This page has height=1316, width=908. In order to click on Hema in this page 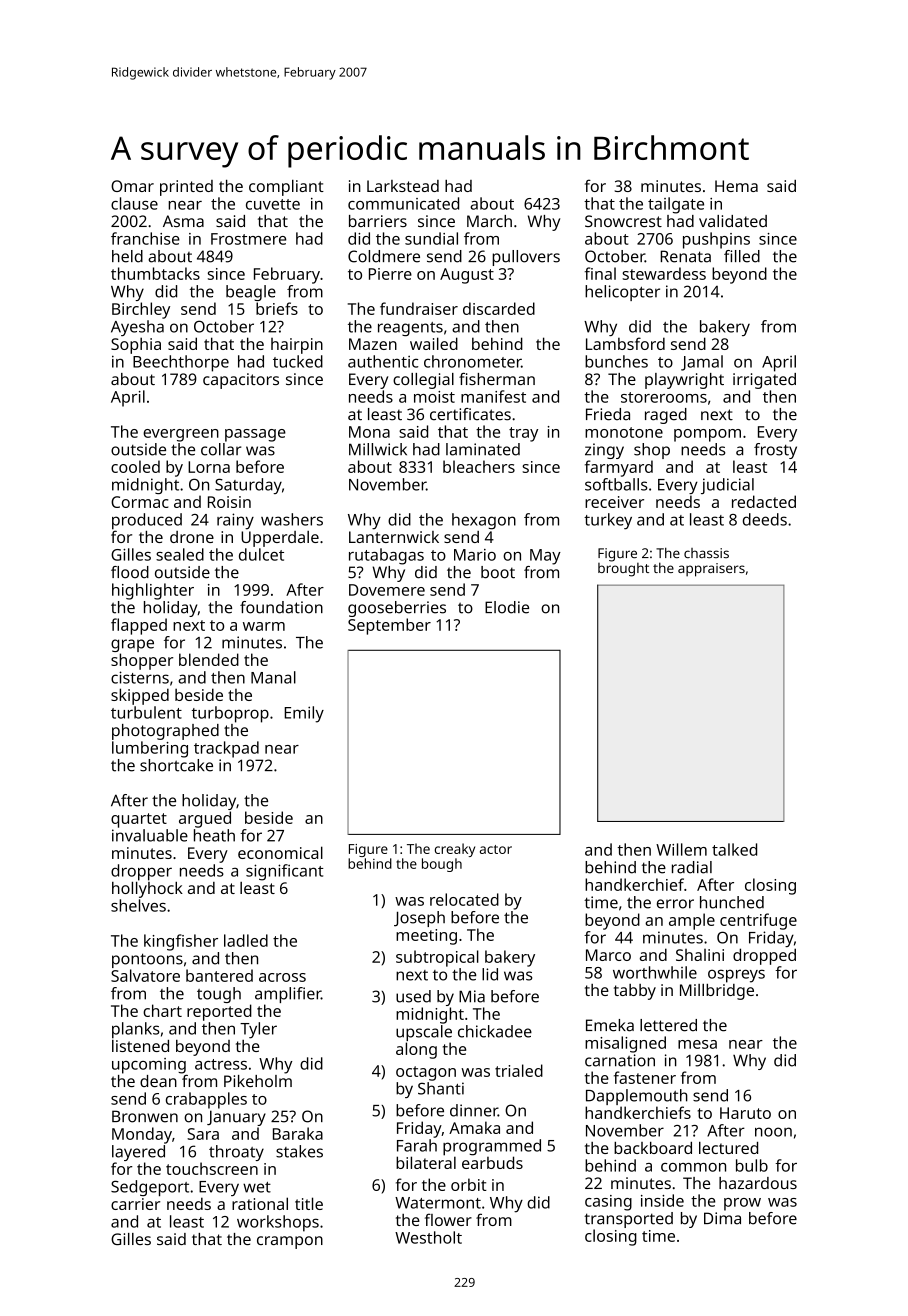, I will do `click(736, 186)`.
